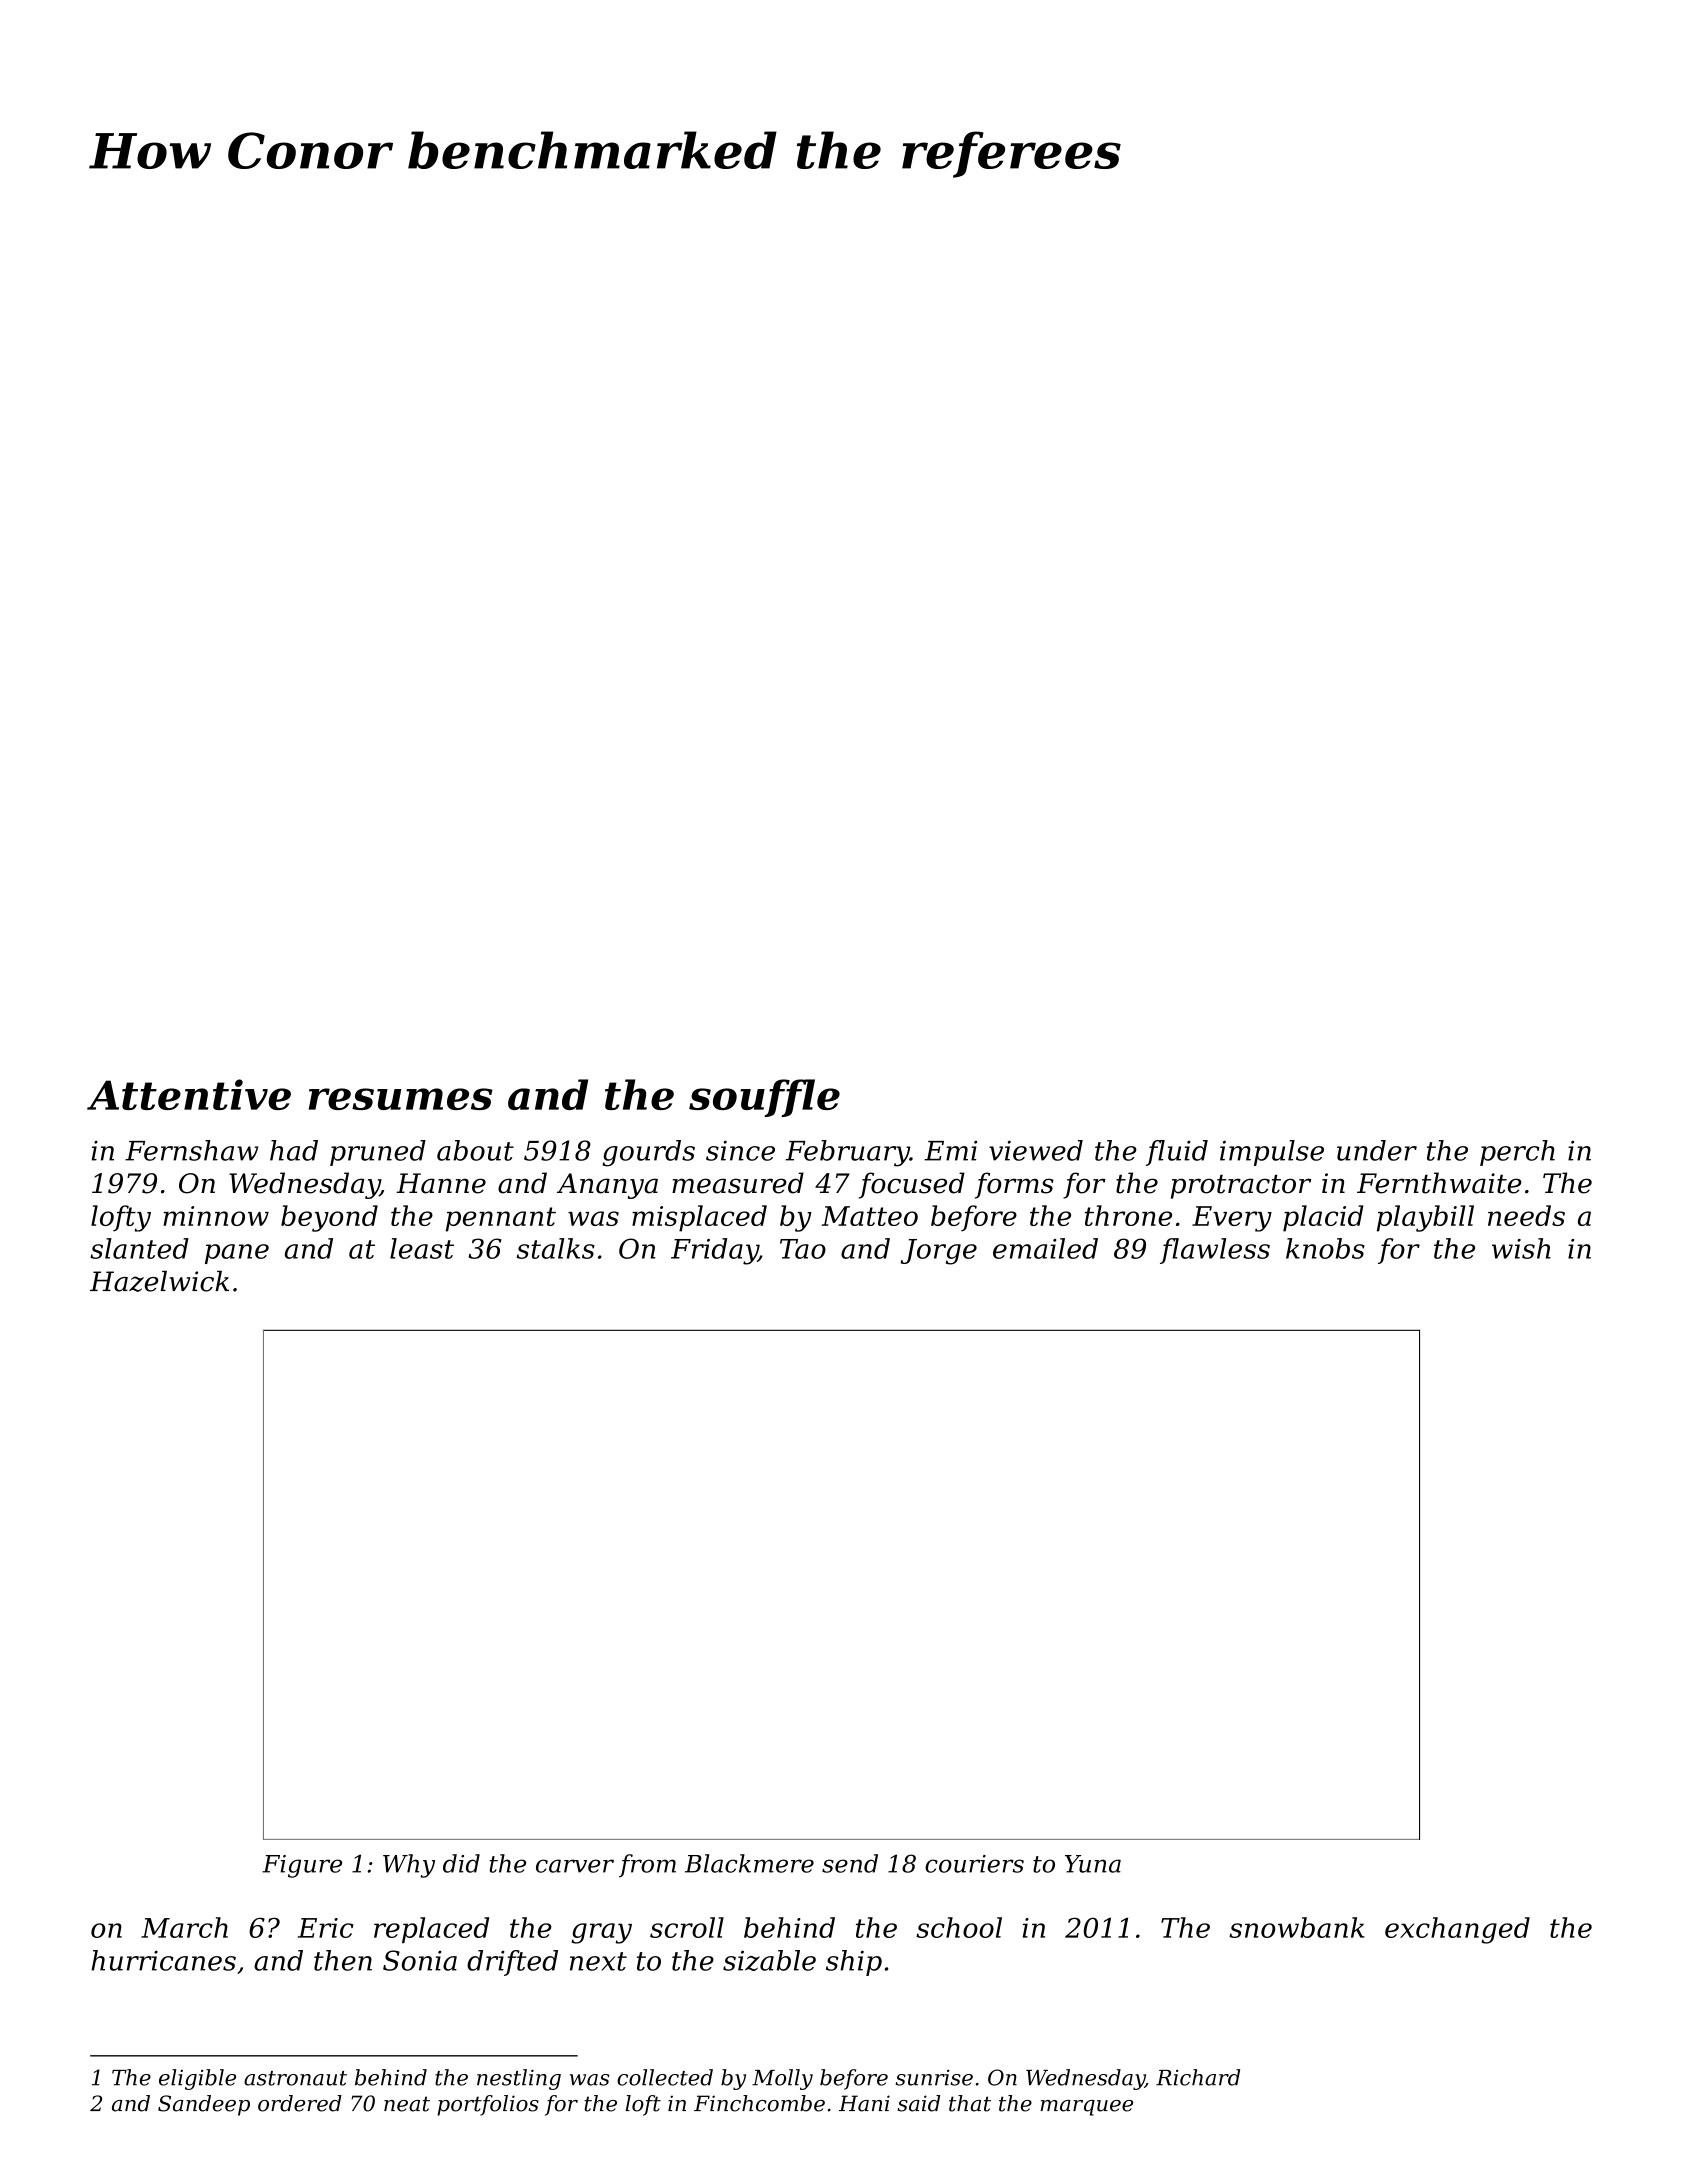 Image resolution: width=1683 pixels, height=2178 pixels. What do you see at coordinates (1425, 1218) in the screenshot?
I see `playbill` at bounding box center [1425, 1218].
